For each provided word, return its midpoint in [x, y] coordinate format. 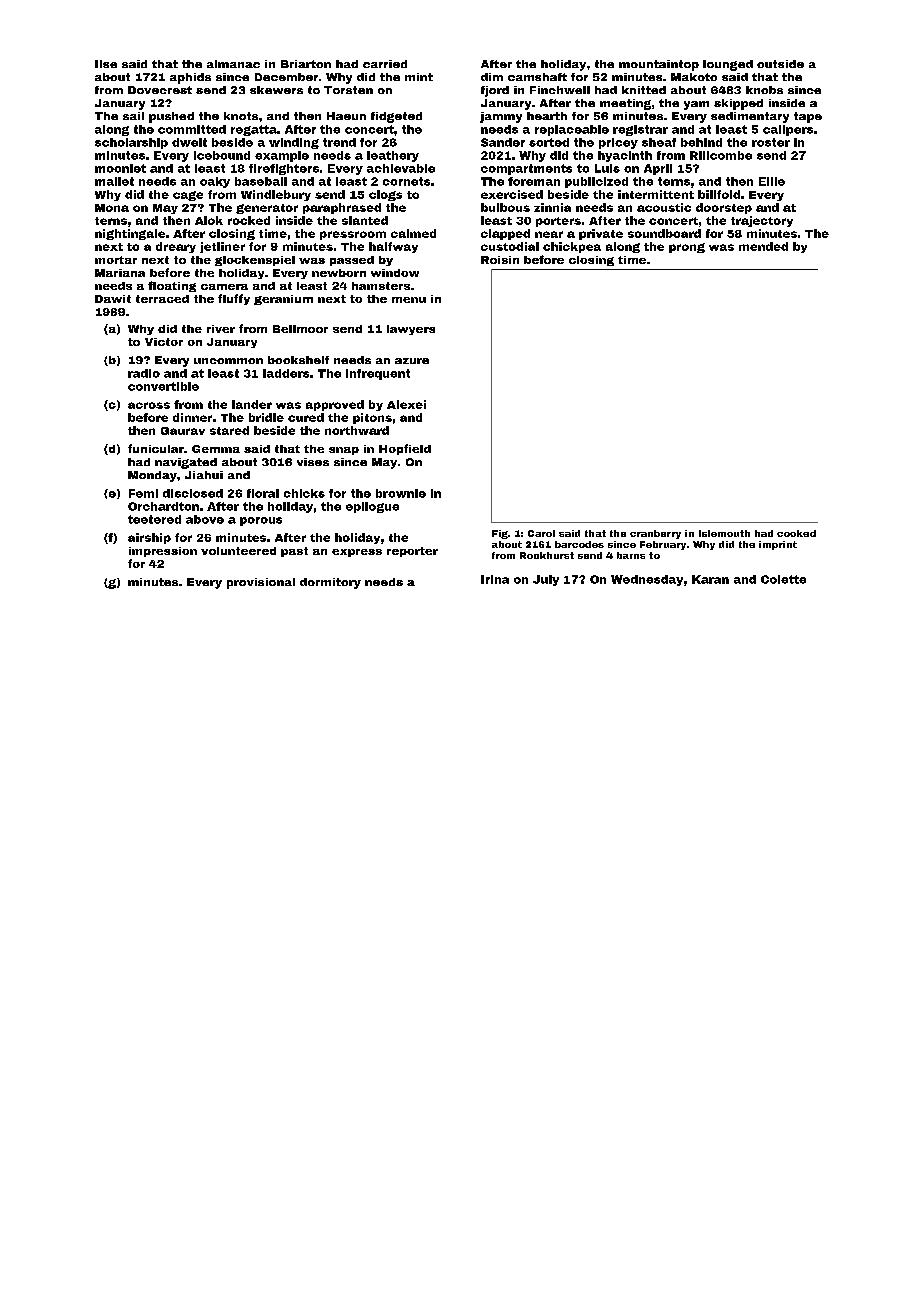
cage [188, 196]
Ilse [106, 64]
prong [687, 248]
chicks [304, 493]
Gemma [216, 449]
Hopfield [405, 449]
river [221, 329]
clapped [505, 234]
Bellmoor [300, 329]
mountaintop [659, 65]
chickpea [572, 247]
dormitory [330, 583]
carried [385, 64]
